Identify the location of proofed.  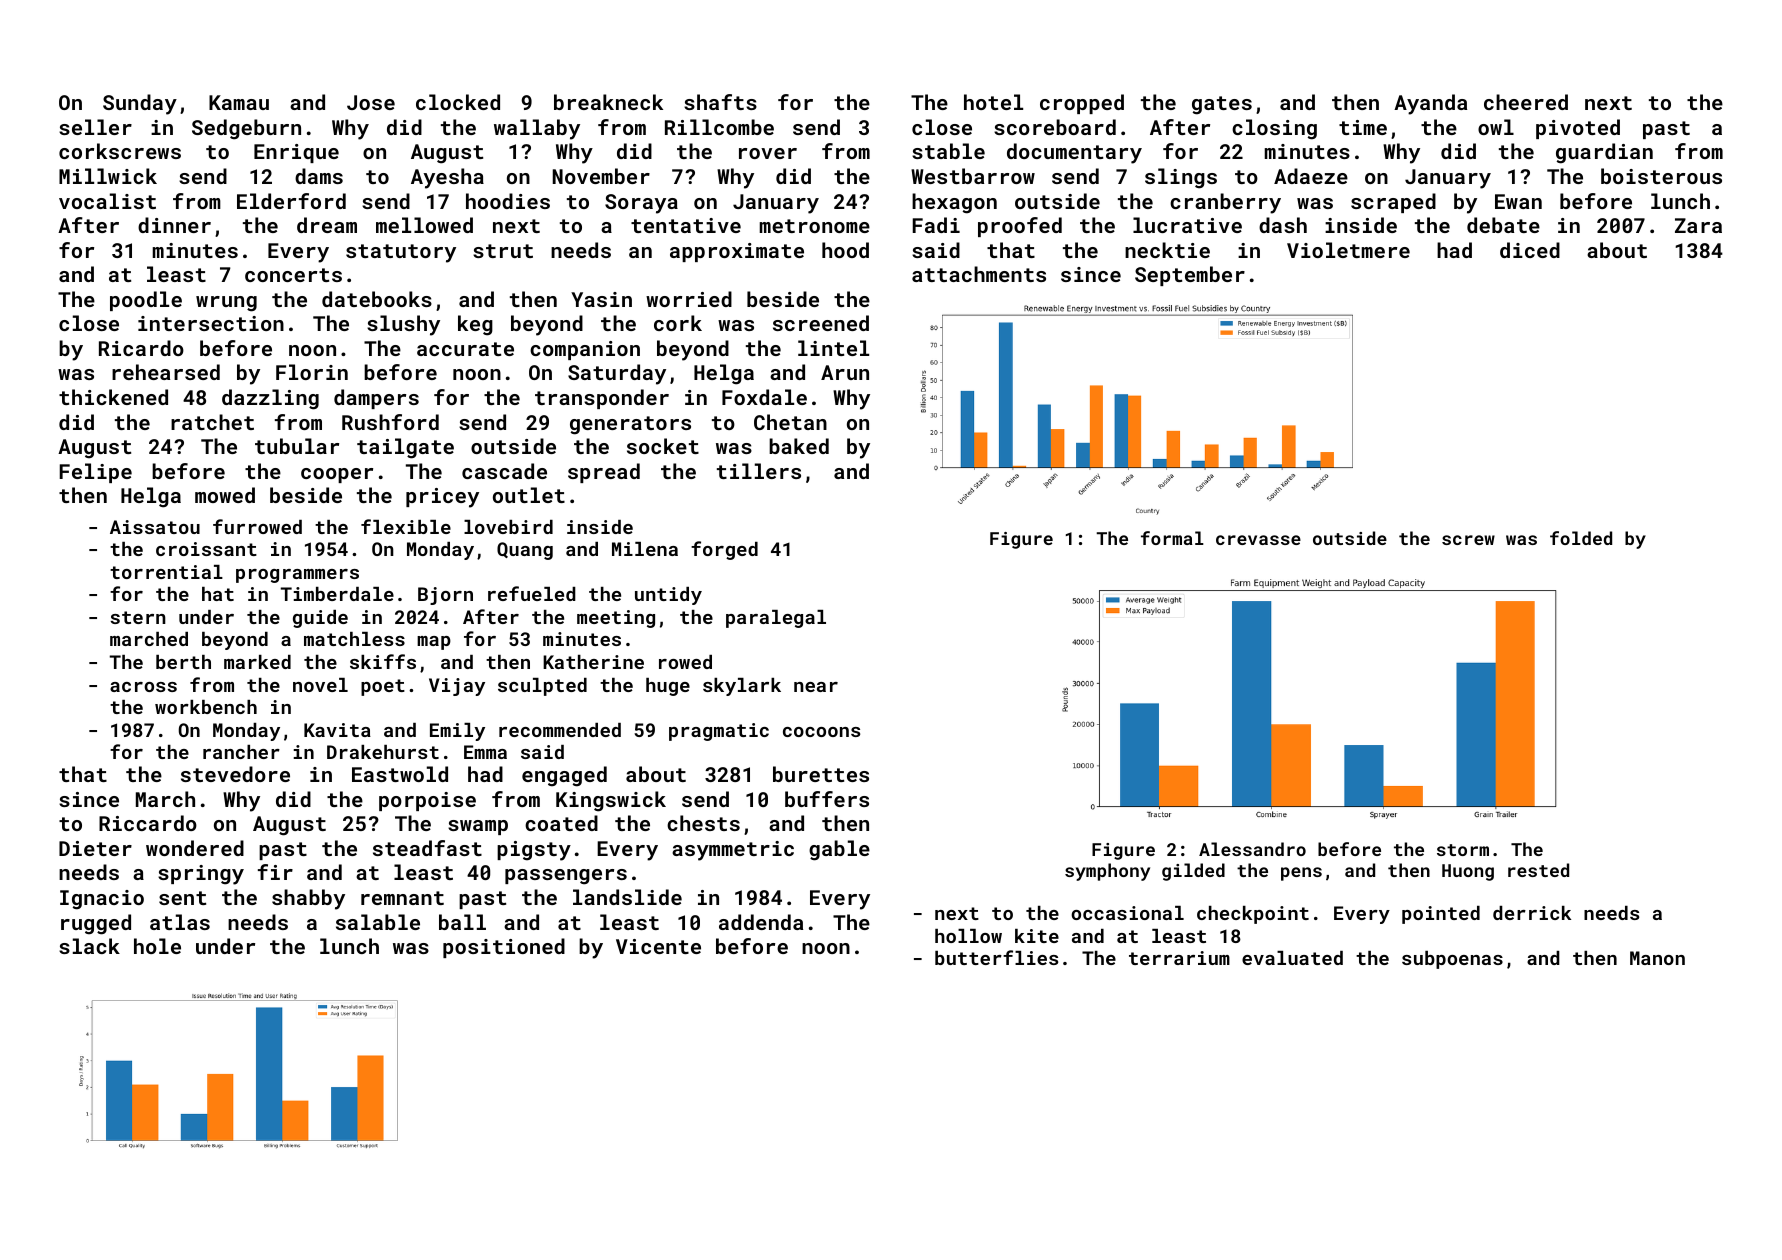
(1020, 227).
